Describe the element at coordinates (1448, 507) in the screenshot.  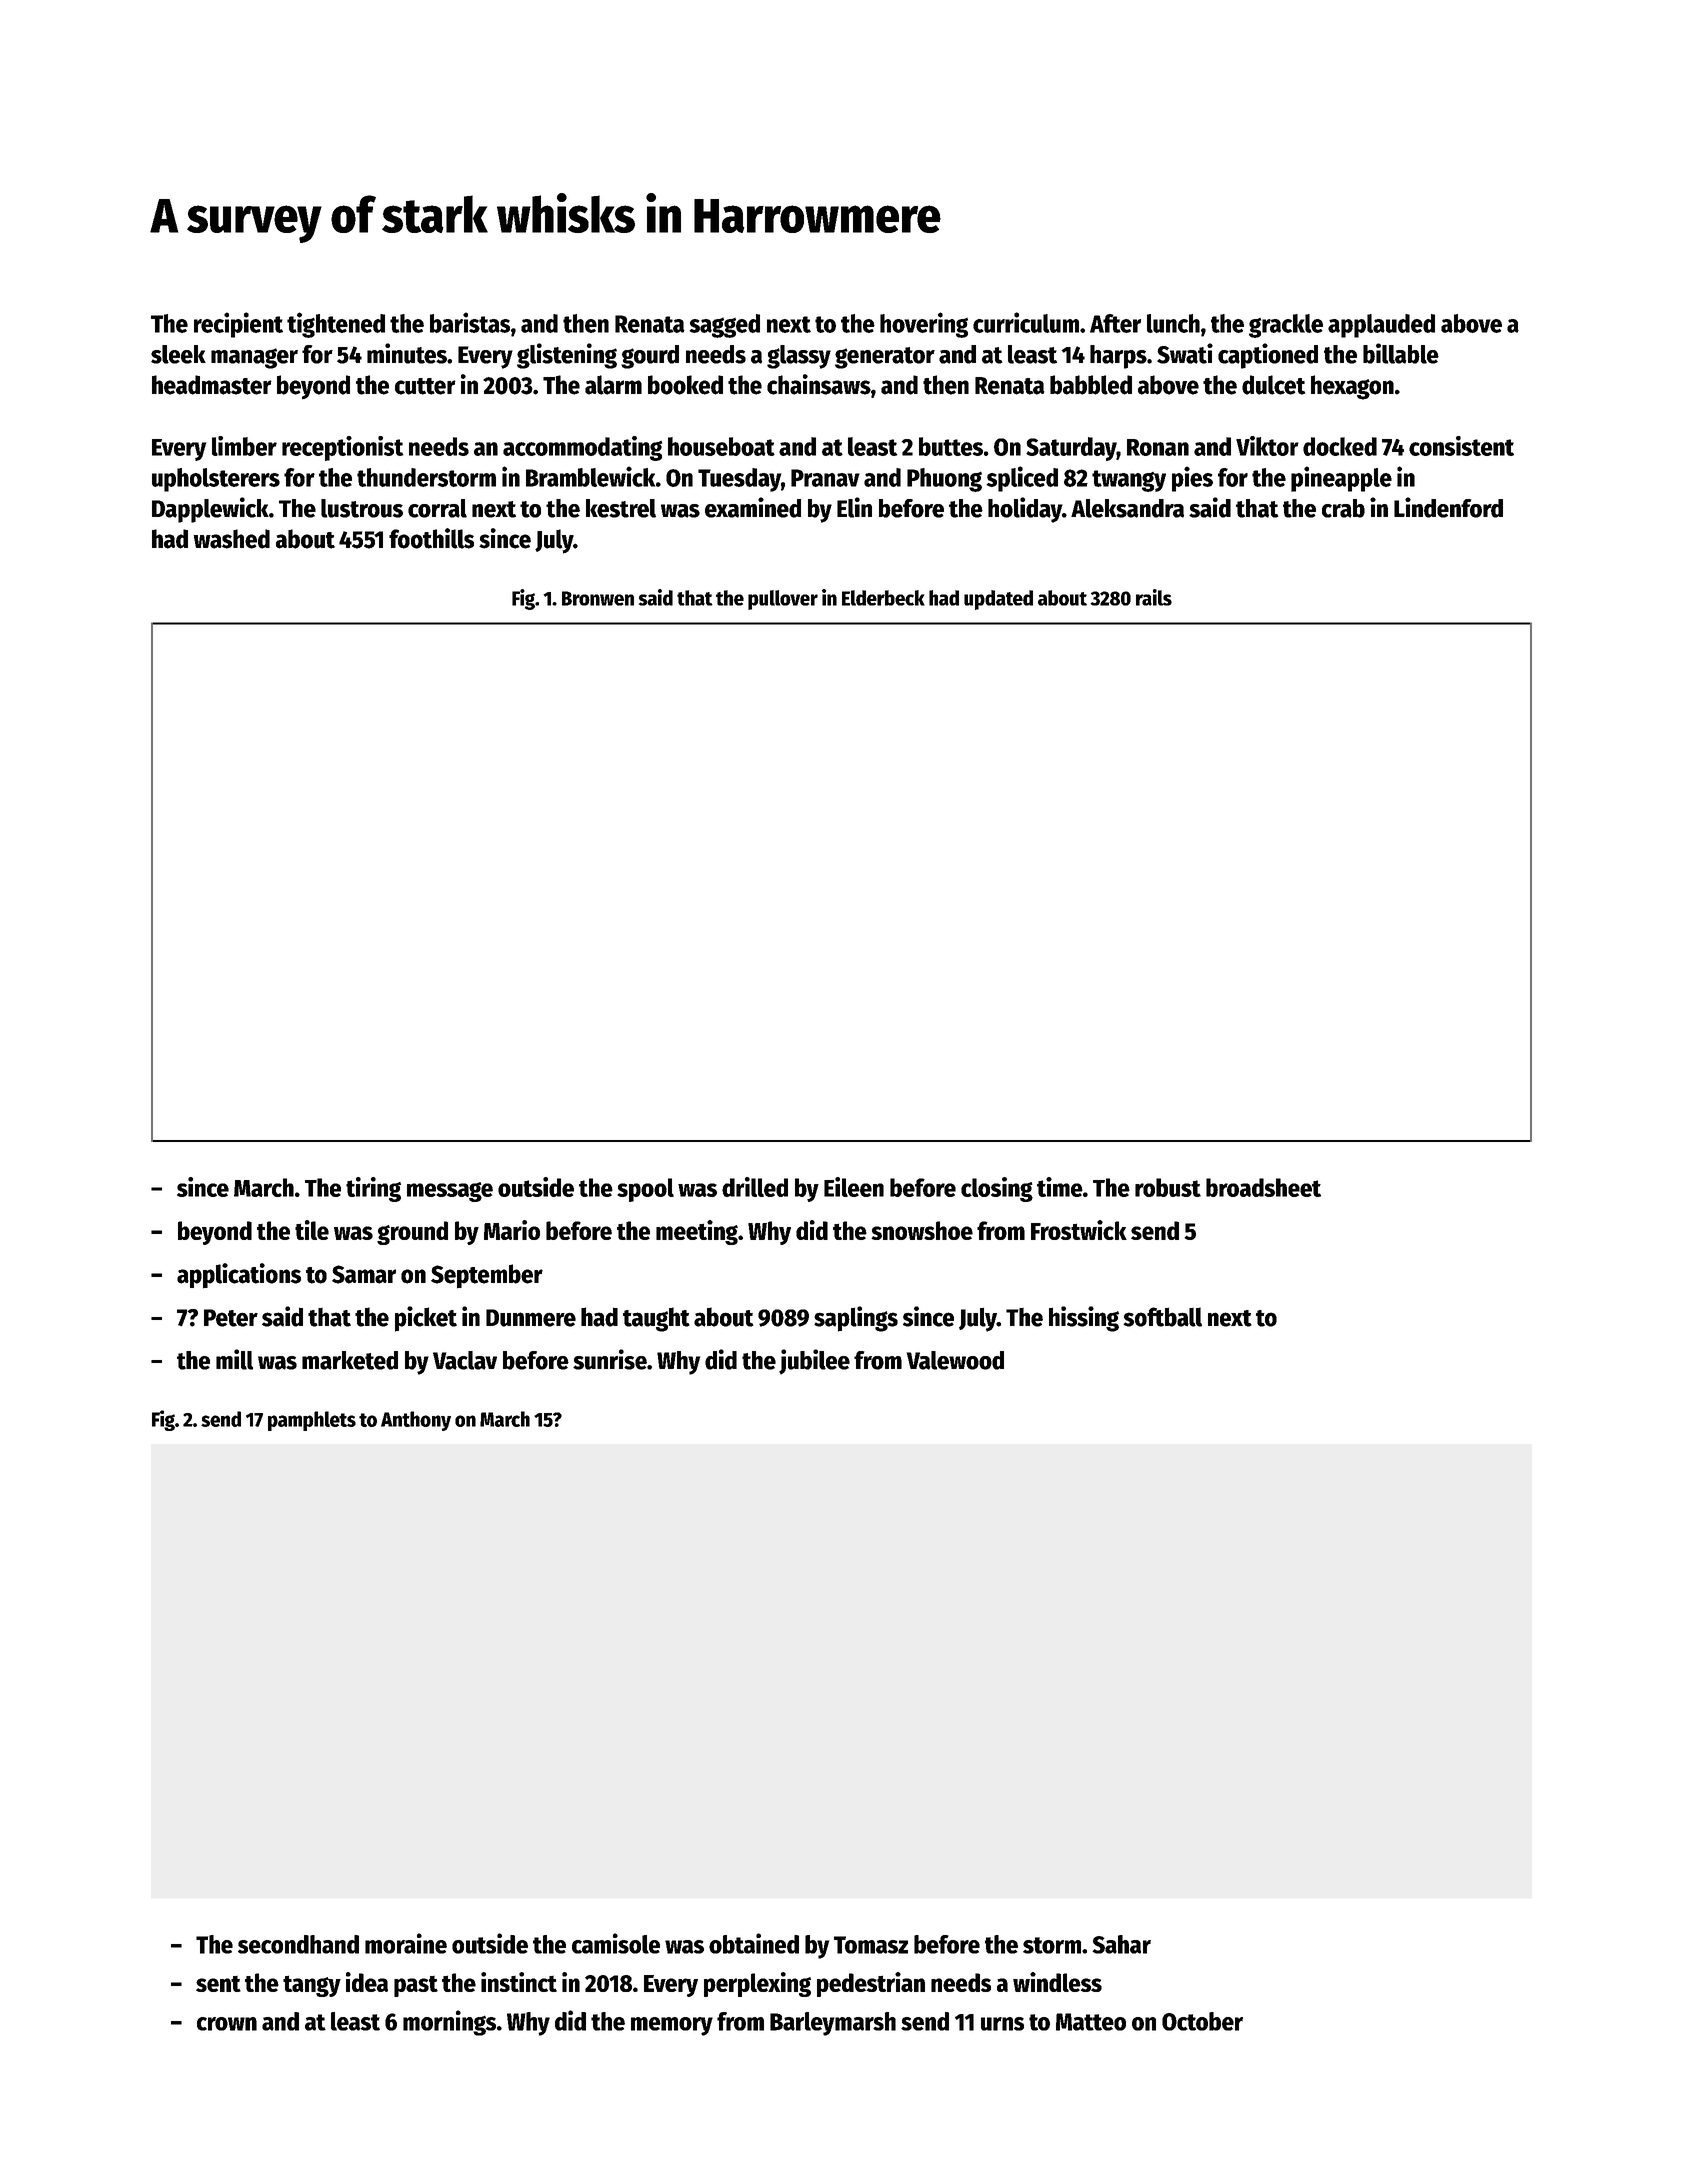
I see `Lindenford` at that location.
